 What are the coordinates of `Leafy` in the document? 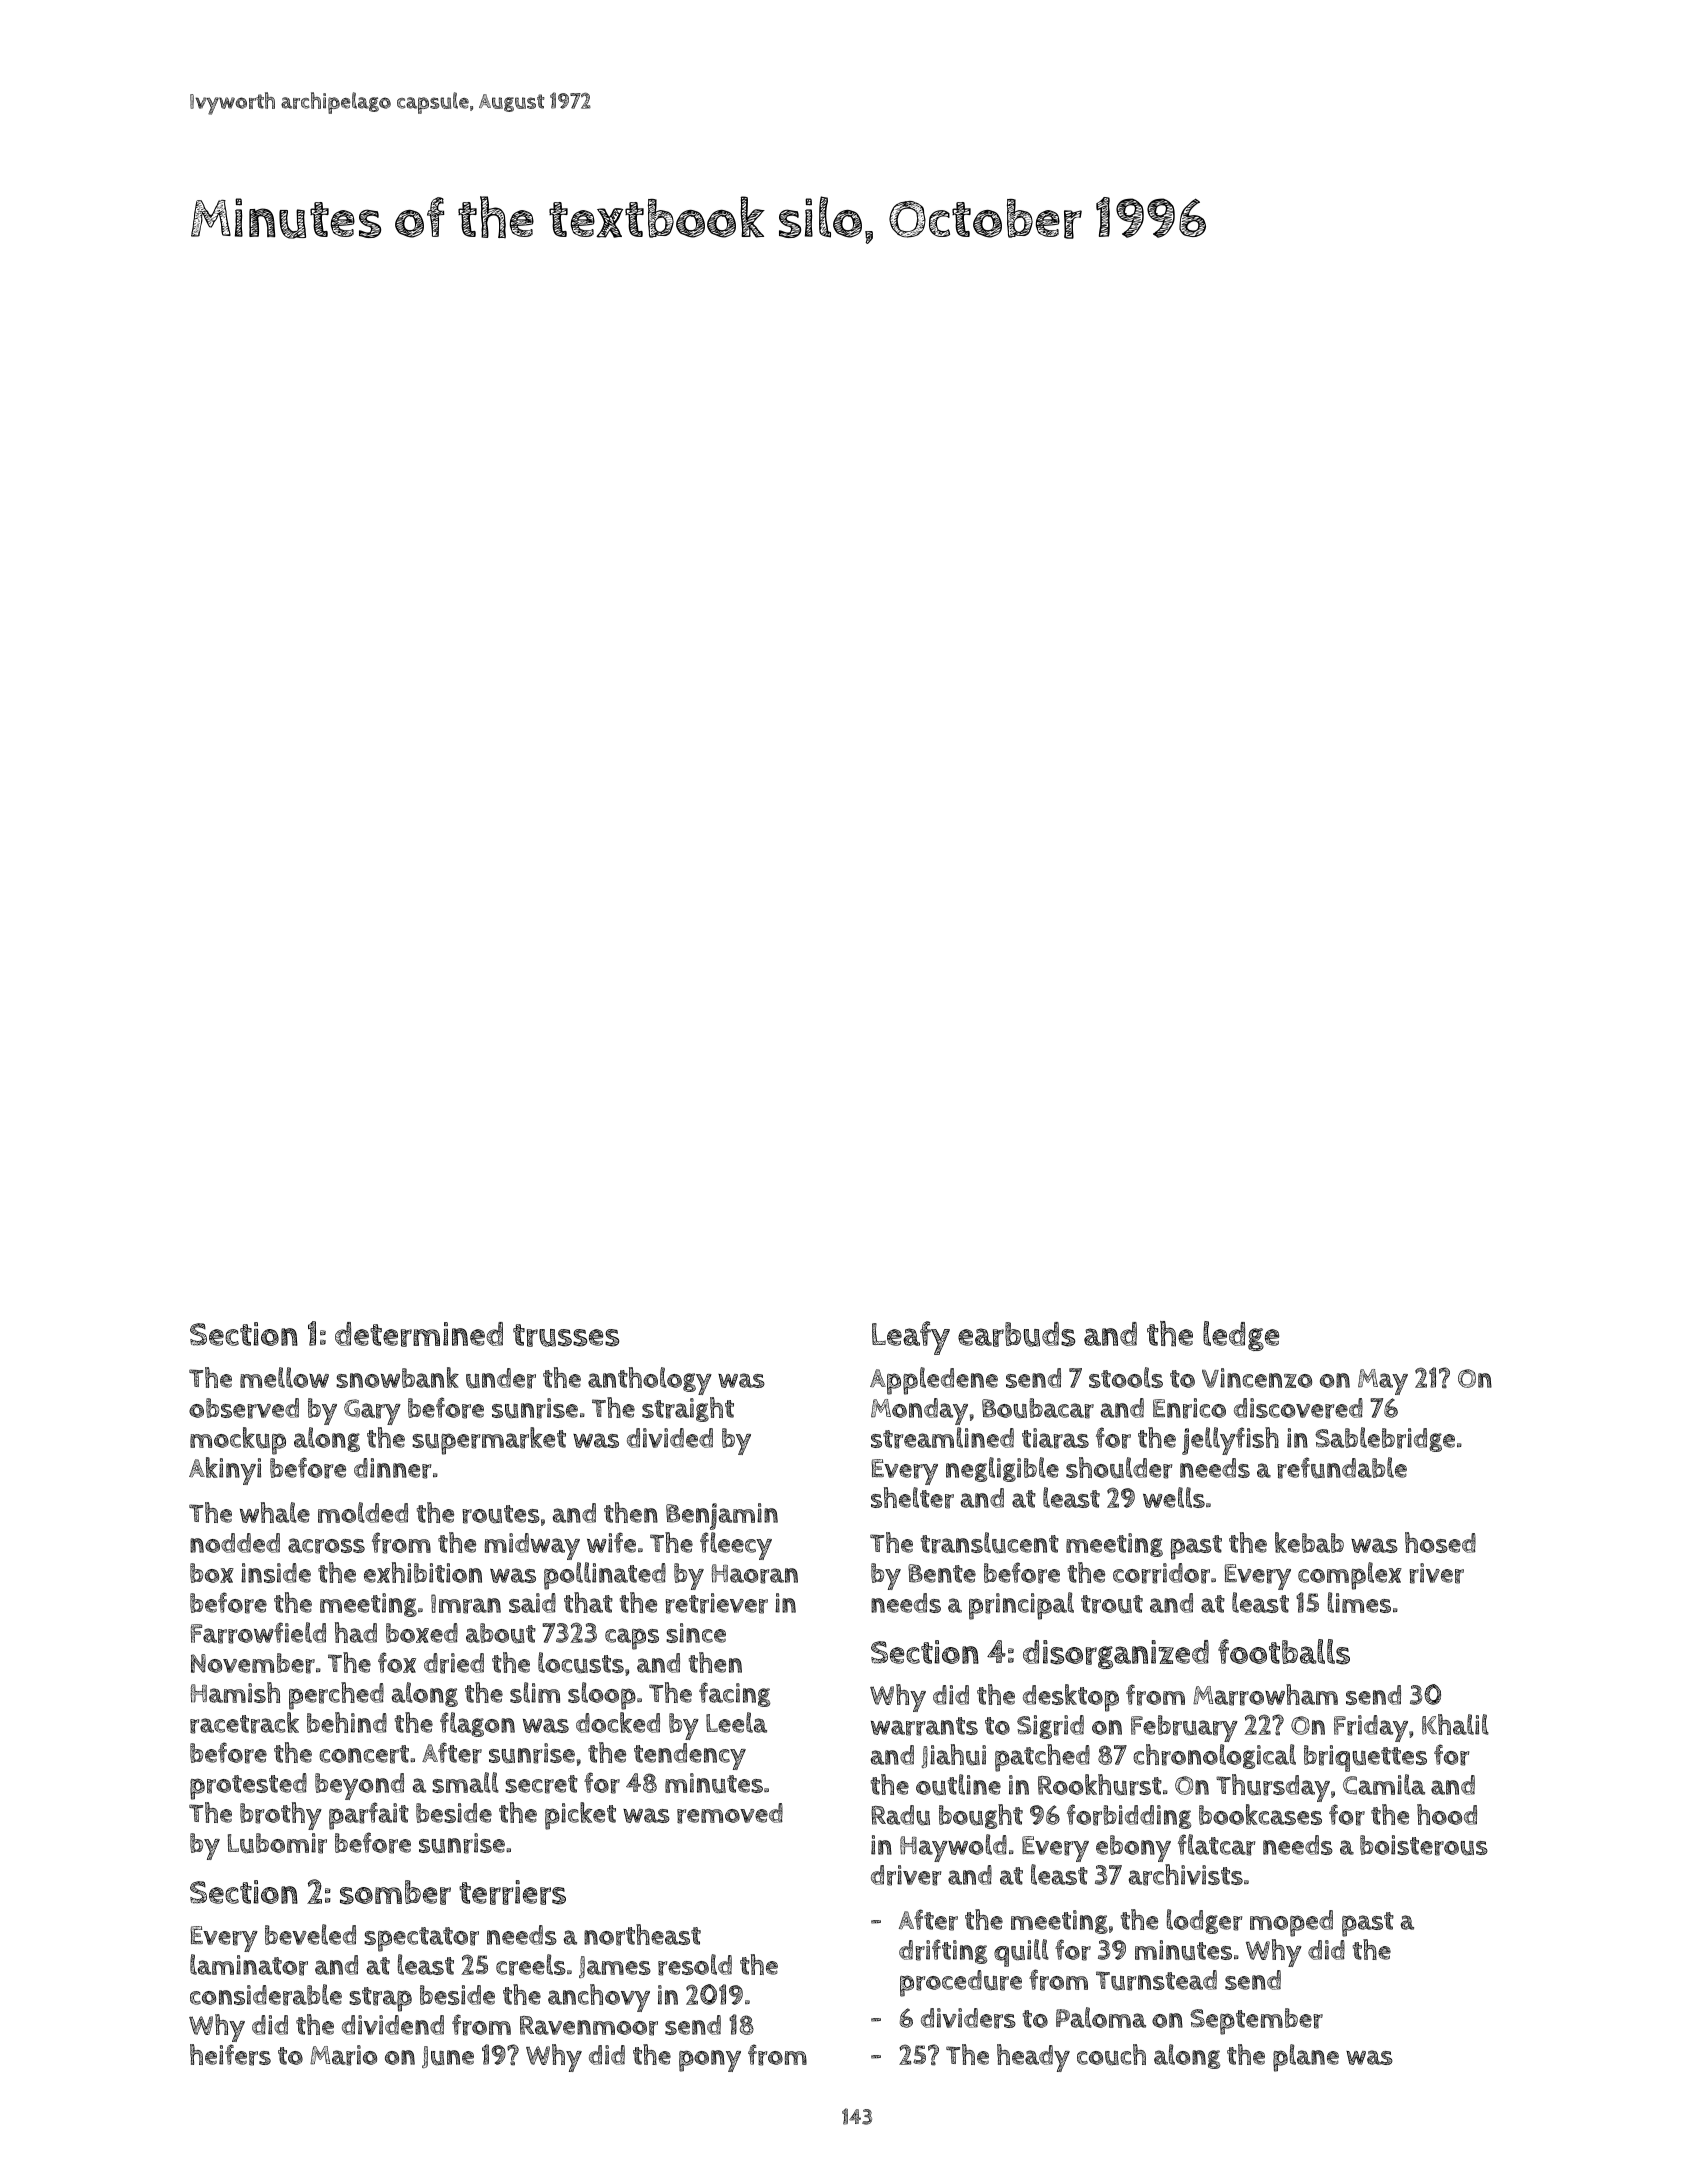 It's located at (911, 1338).
